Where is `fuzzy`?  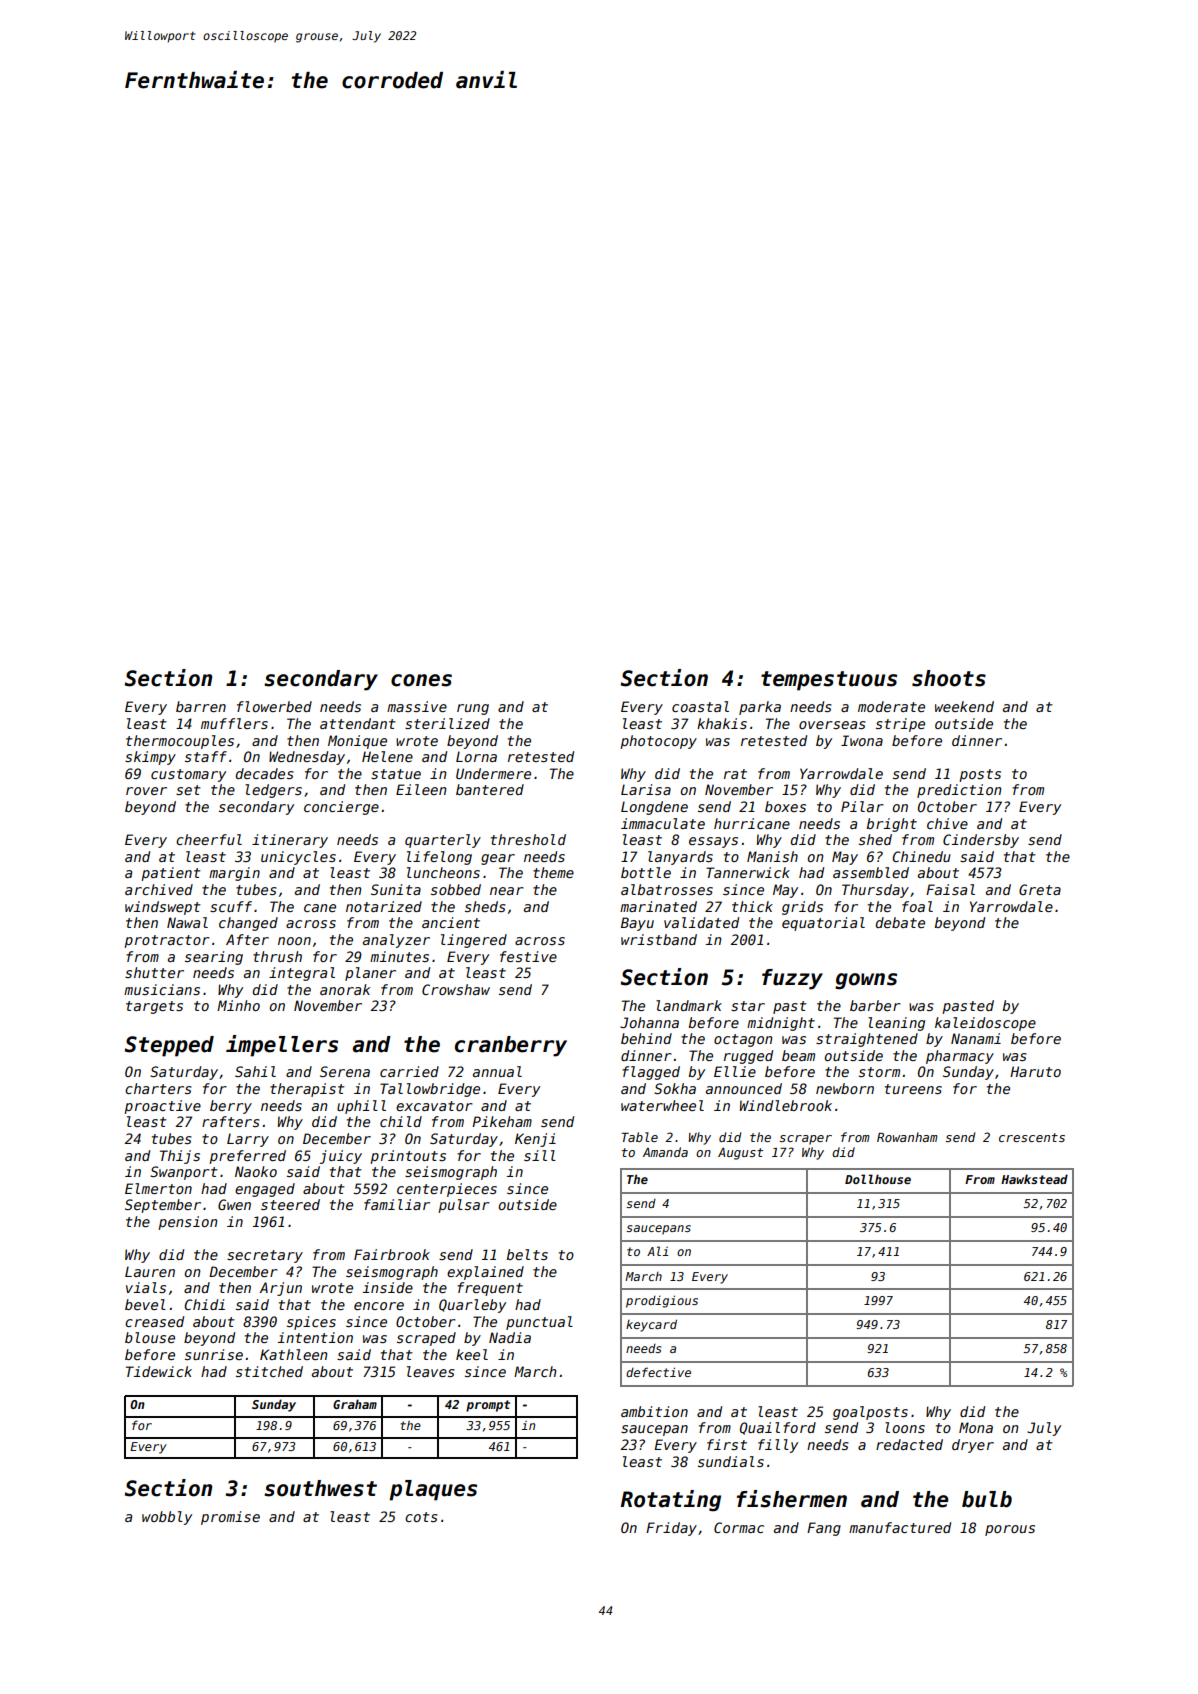
fuzzy is located at coordinates (792, 979).
